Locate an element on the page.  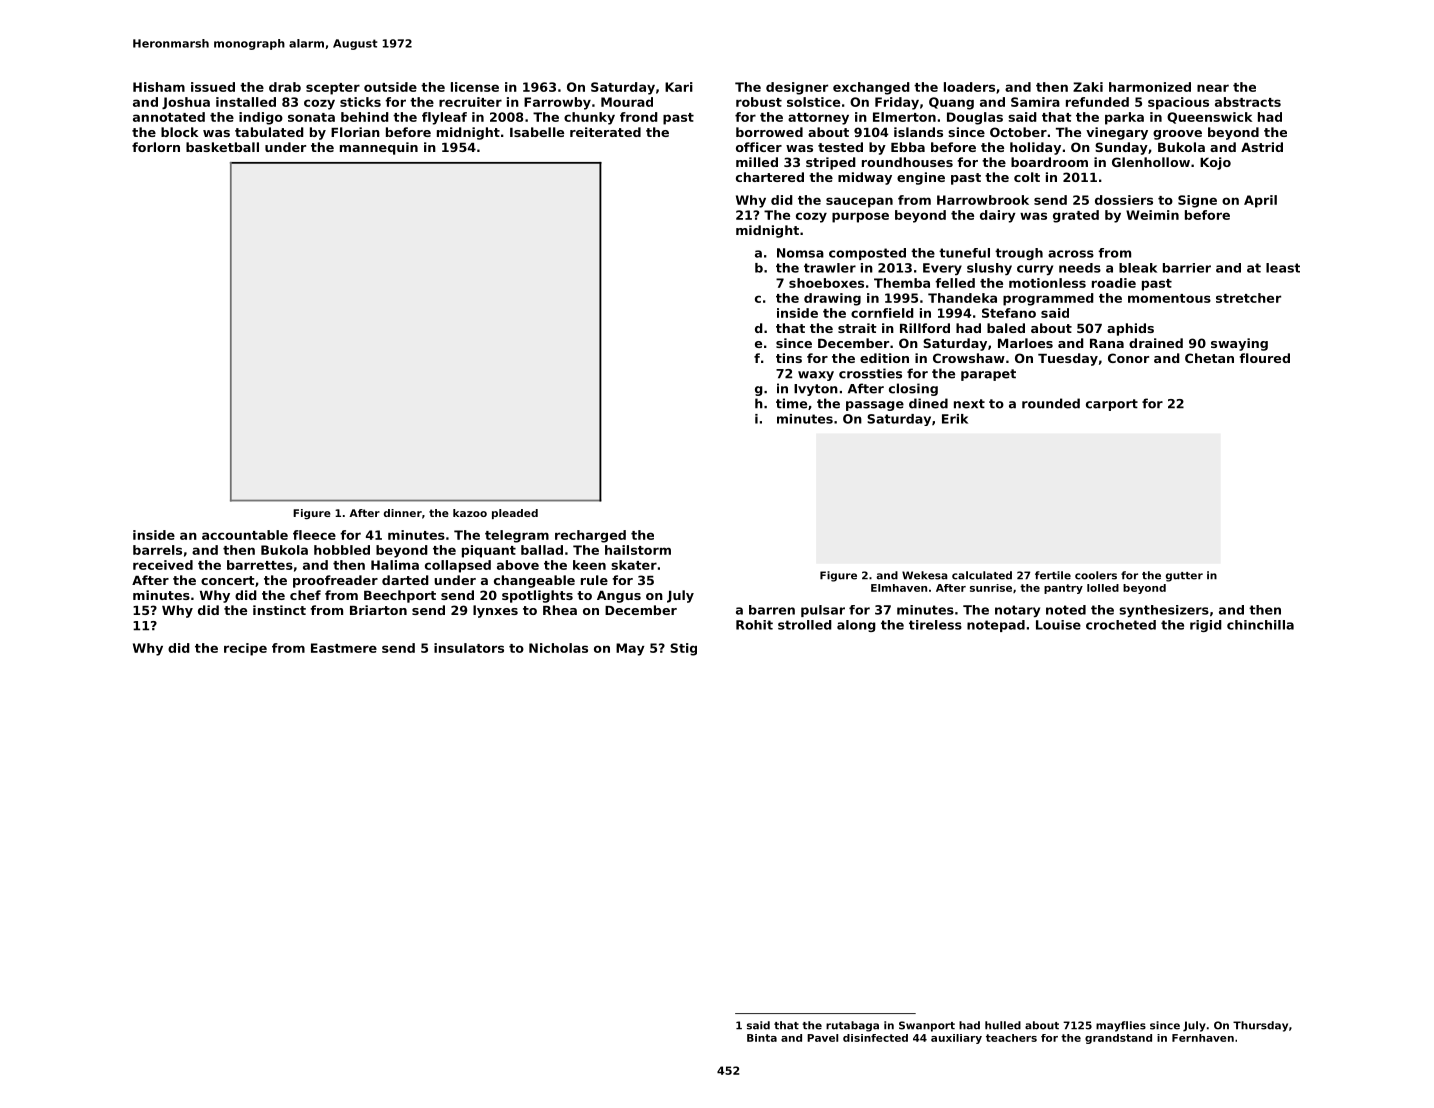
near is located at coordinates (1213, 88).
